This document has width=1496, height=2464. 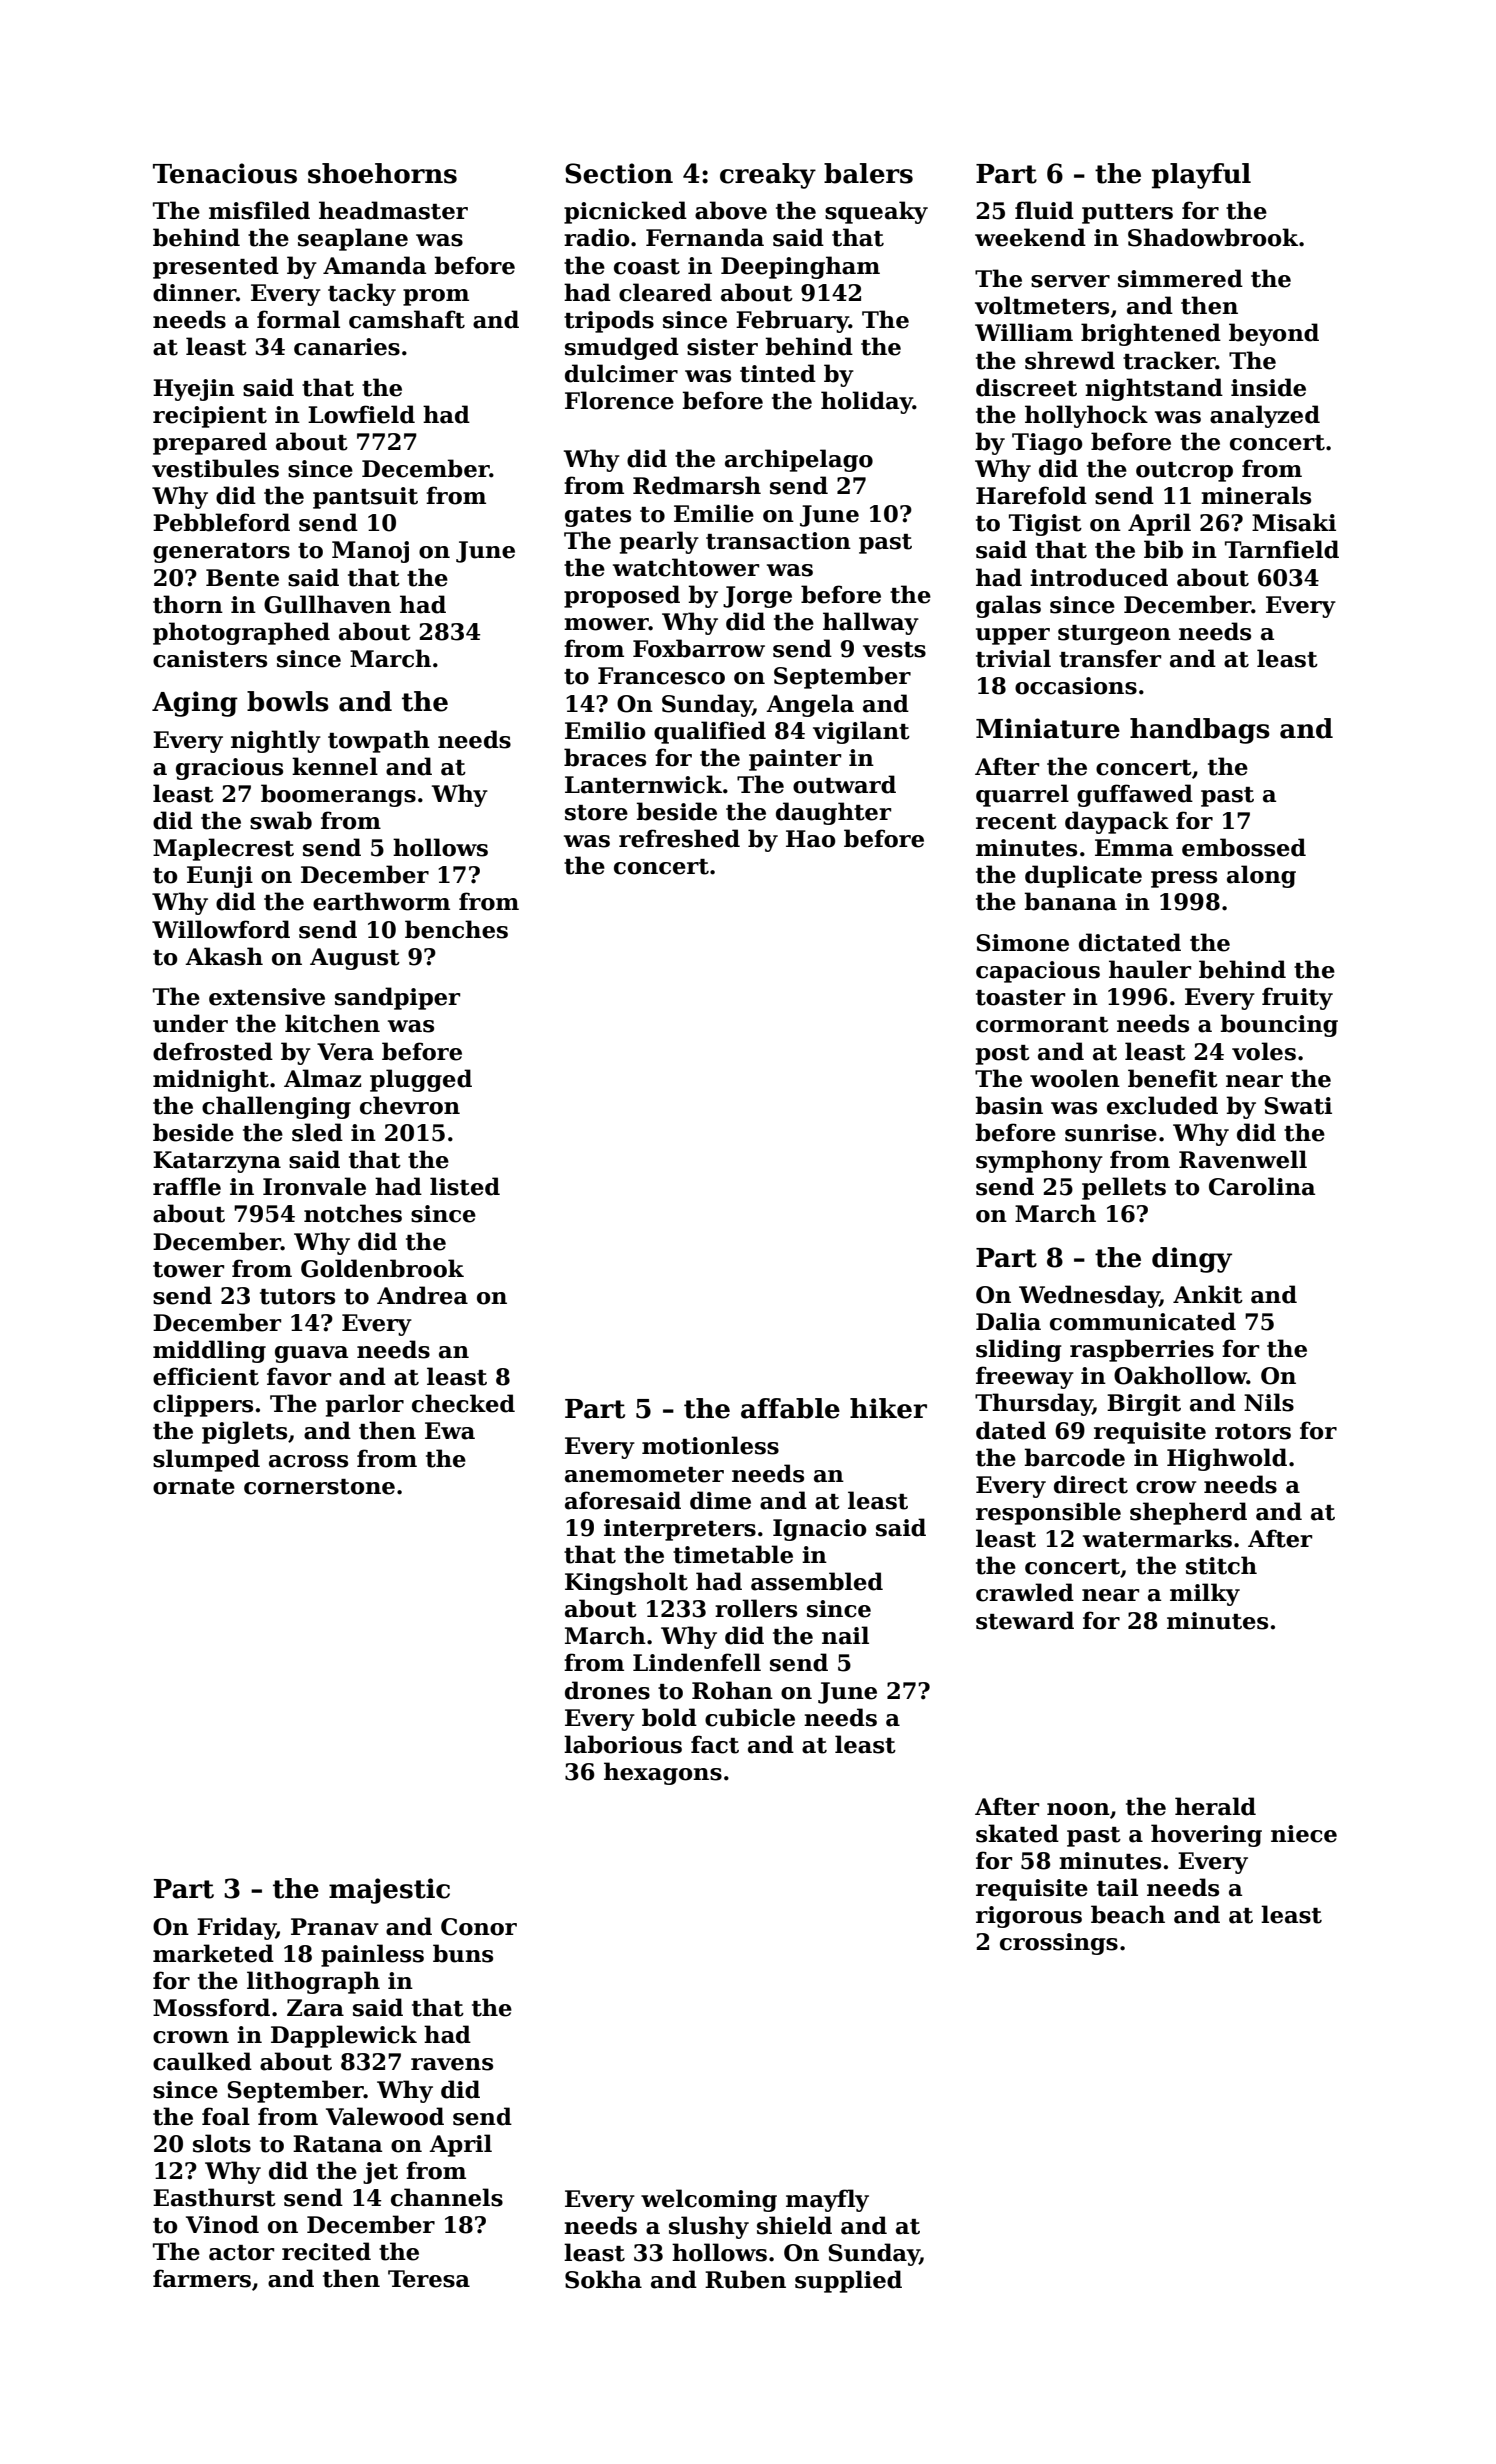 What do you see at coordinates (1017, 1833) in the document?
I see `skated` at bounding box center [1017, 1833].
